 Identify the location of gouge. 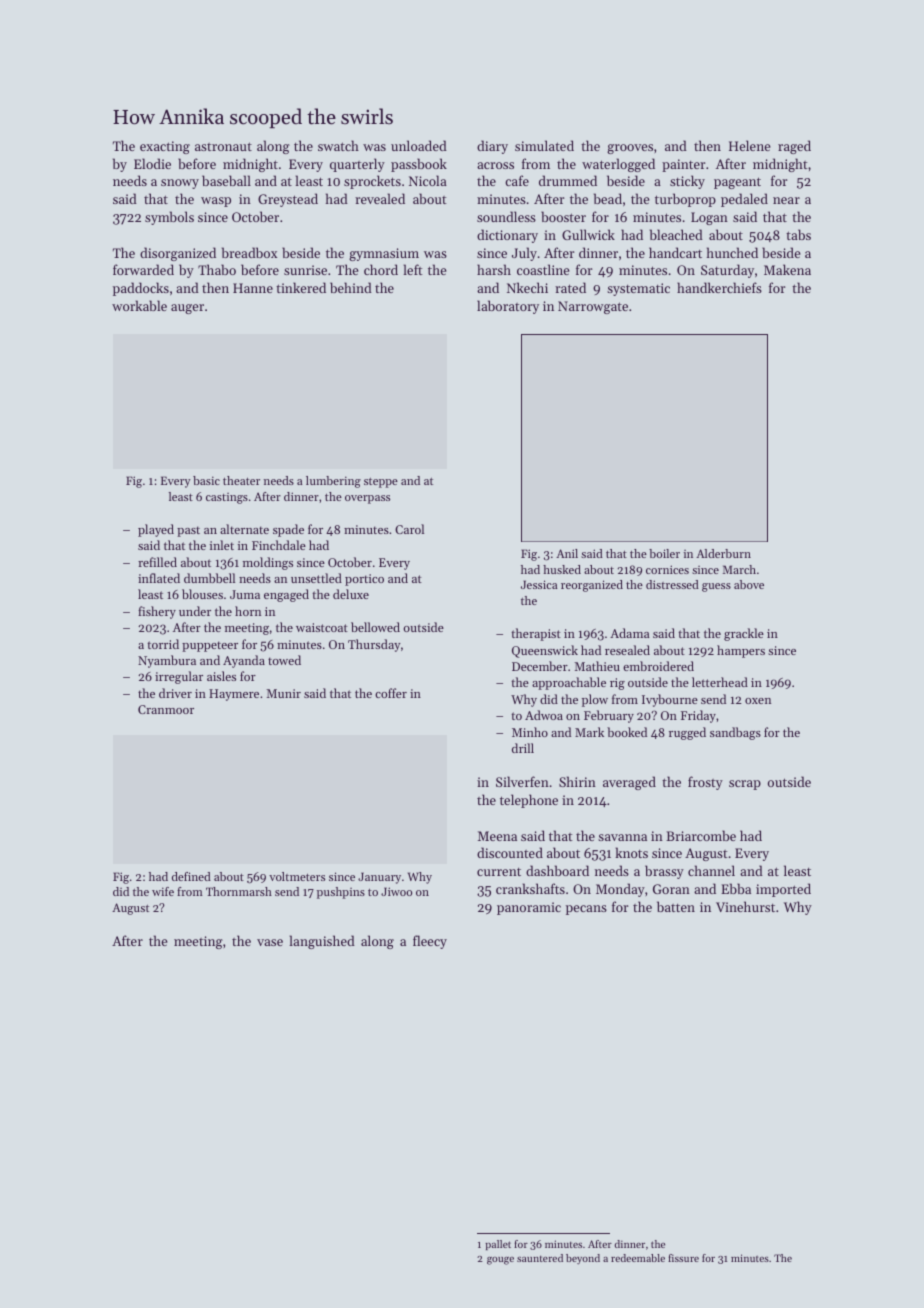
(500, 1261).
